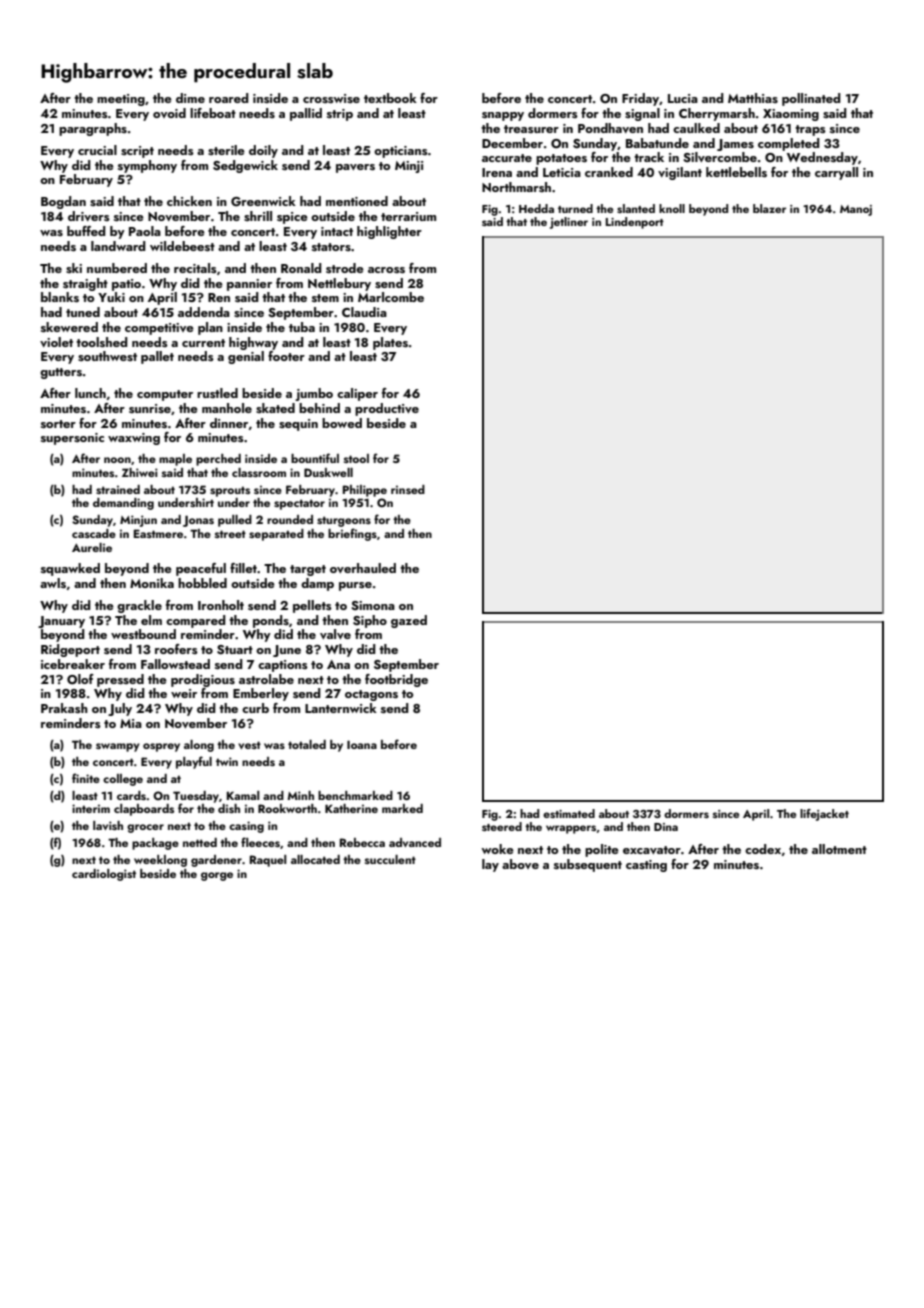 The width and height of the page is (924, 1308). I want to click on Lindenport, so click(635, 223).
